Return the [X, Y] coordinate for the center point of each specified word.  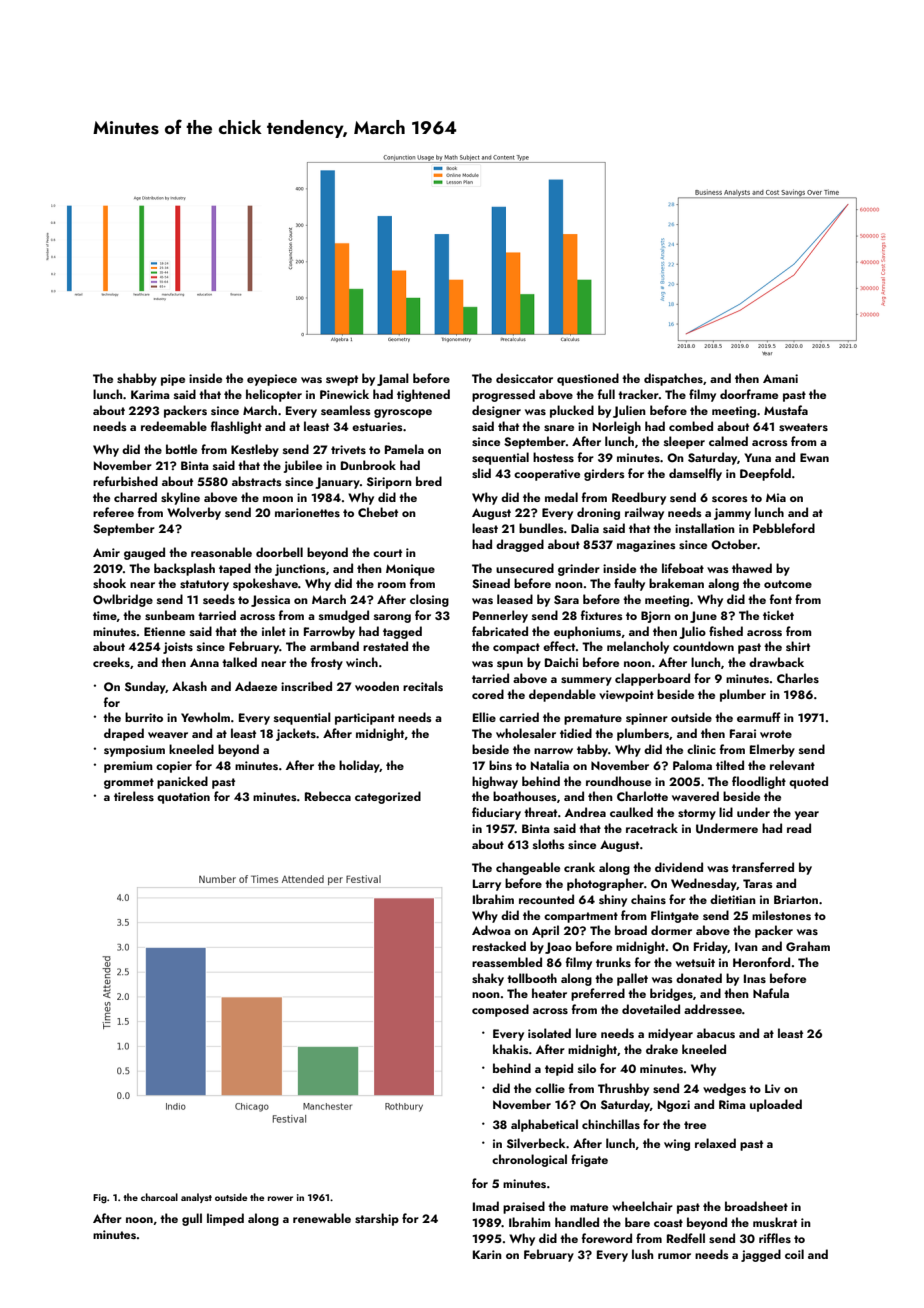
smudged [344, 616]
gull [192, 1219]
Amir [106, 552]
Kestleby [255, 450]
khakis [511, 1049]
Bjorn [656, 617]
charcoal [159, 1197]
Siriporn [389, 483]
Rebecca [328, 796]
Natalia [550, 765]
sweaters [803, 427]
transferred [763, 867]
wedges [724, 1089]
